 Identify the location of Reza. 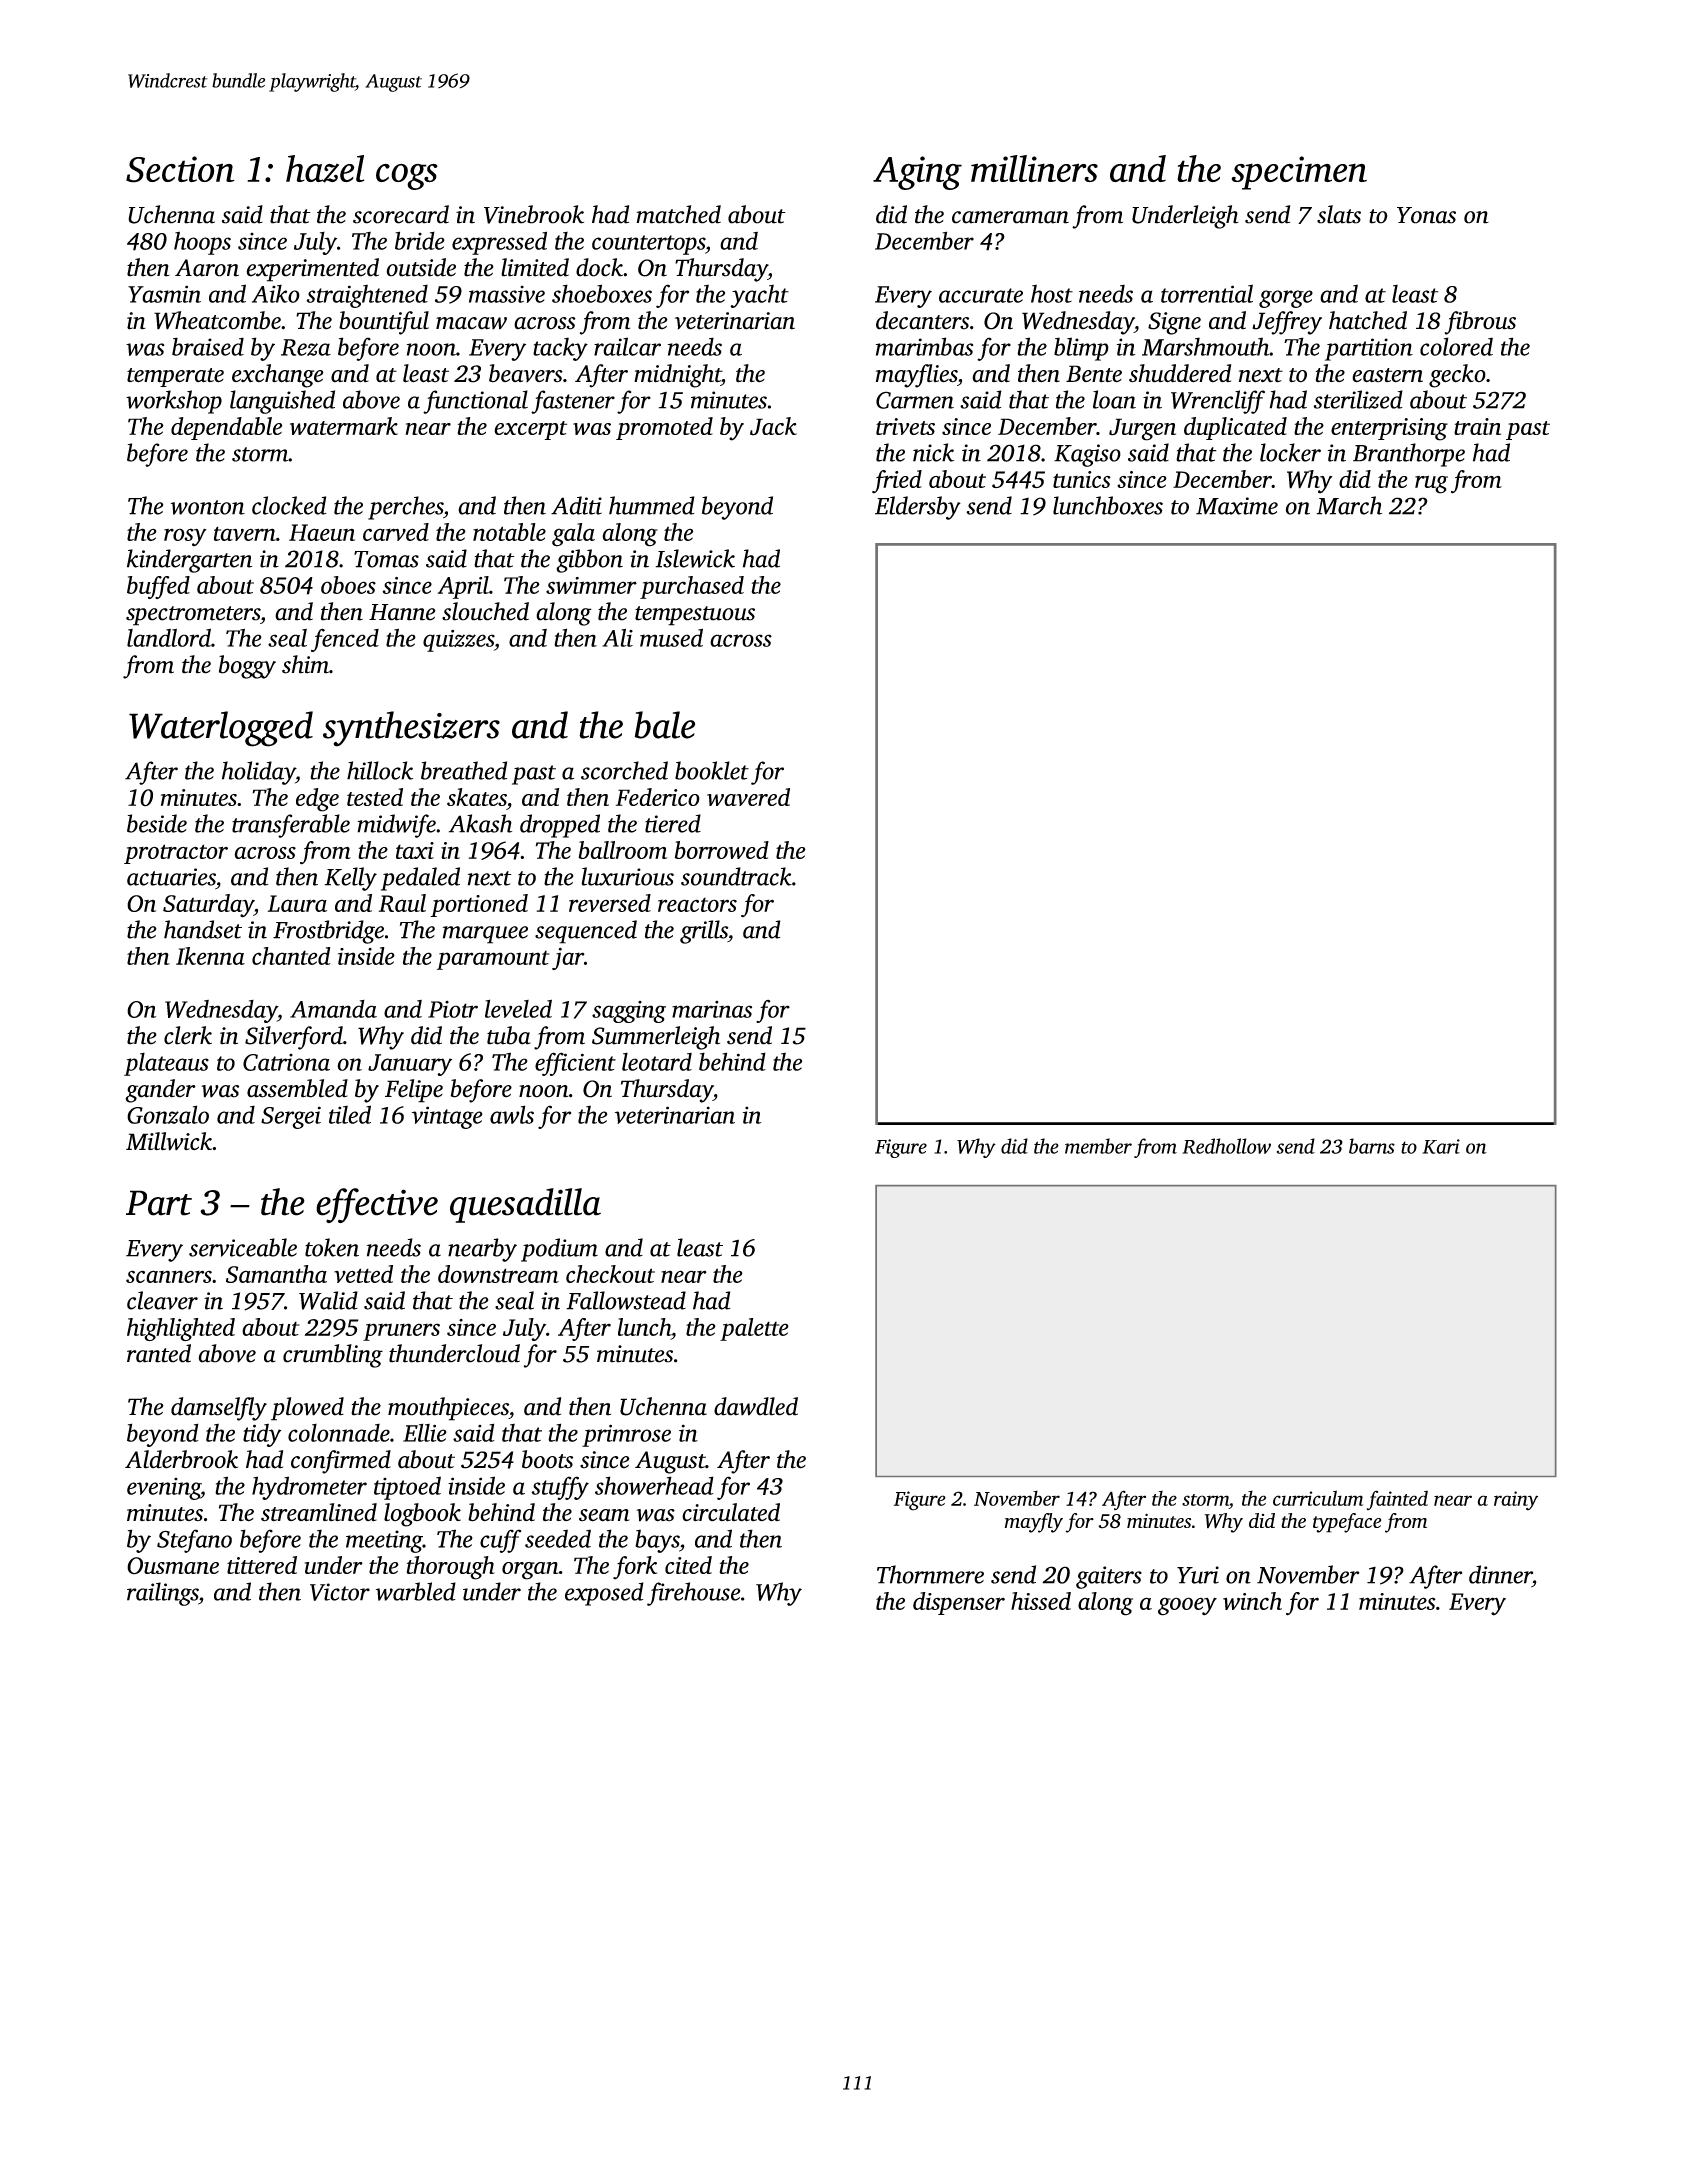
(306, 347).
